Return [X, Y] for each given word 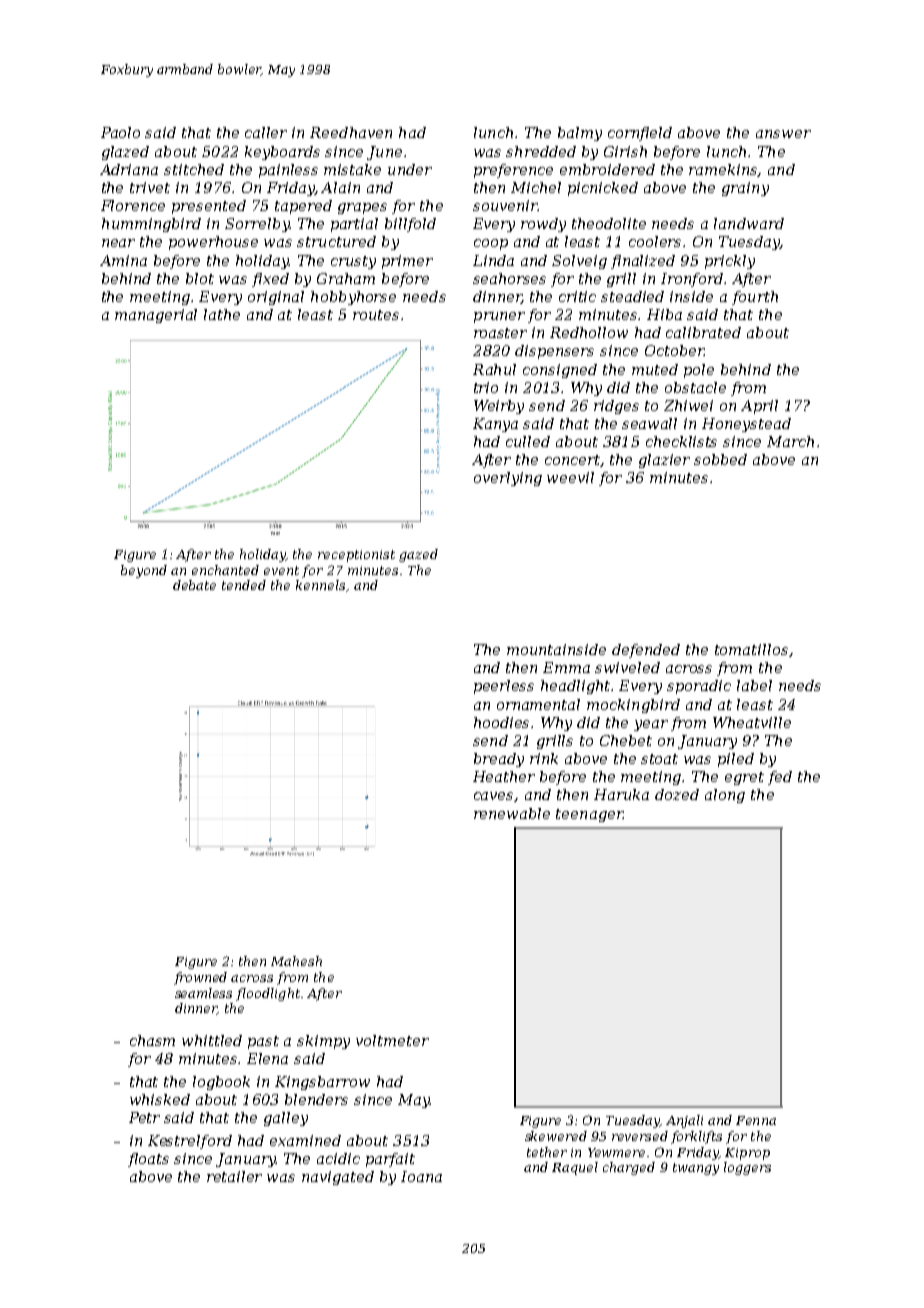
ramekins [723, 170]
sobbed [720, 459]
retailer [234, 1176]
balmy [580, 134]
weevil [570, 477]
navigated [338, 1178]
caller [266, 132]
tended [244, 585]
